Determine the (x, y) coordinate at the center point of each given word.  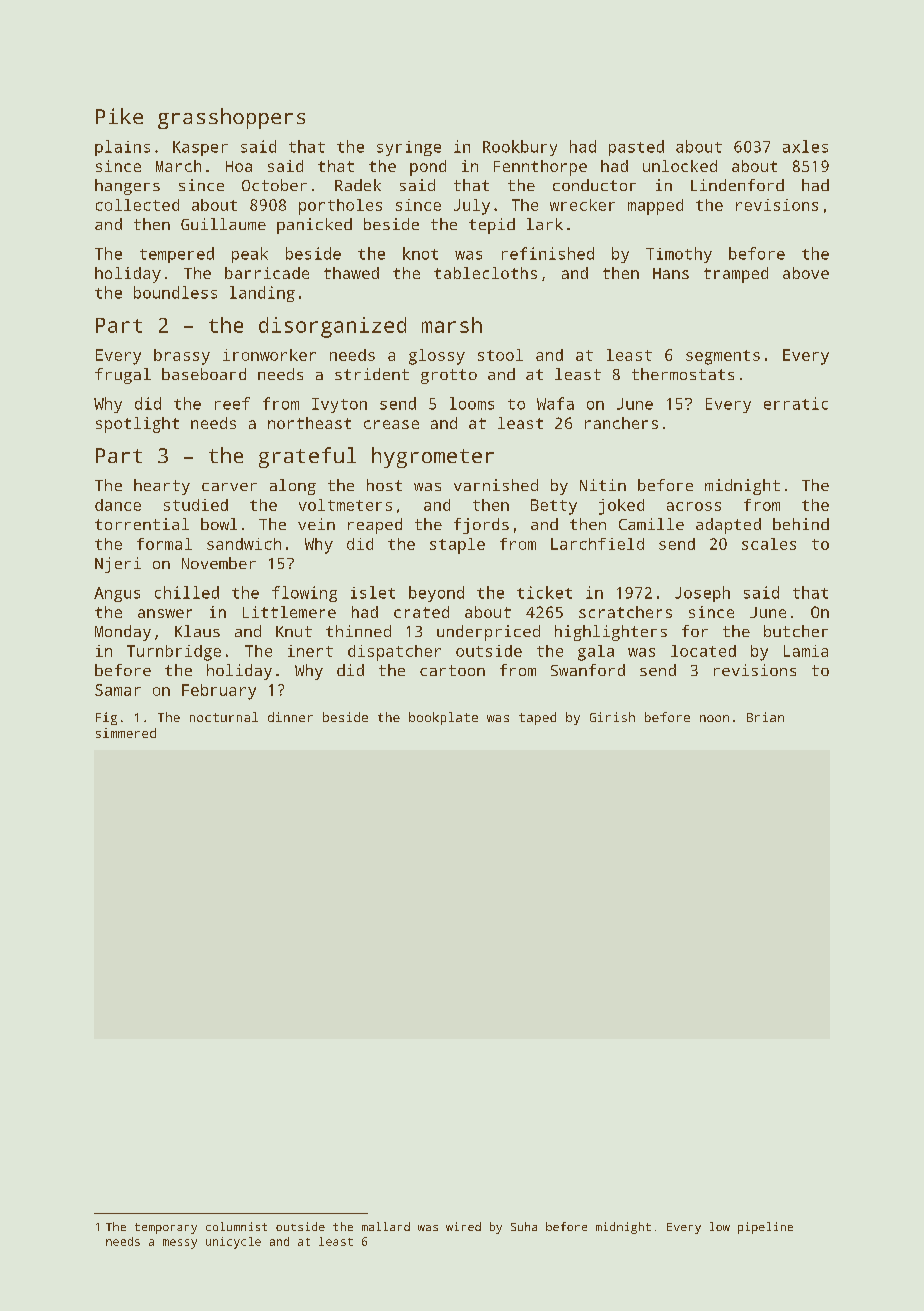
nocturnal (224, 717)
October (274, 185)
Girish (612, 717)
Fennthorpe (540, 168)
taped (537, 718)
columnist (236, 1226)
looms (472, 403)
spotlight (137, 425)
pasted (636, 148)
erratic (796, 403)
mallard (386, 1226)
